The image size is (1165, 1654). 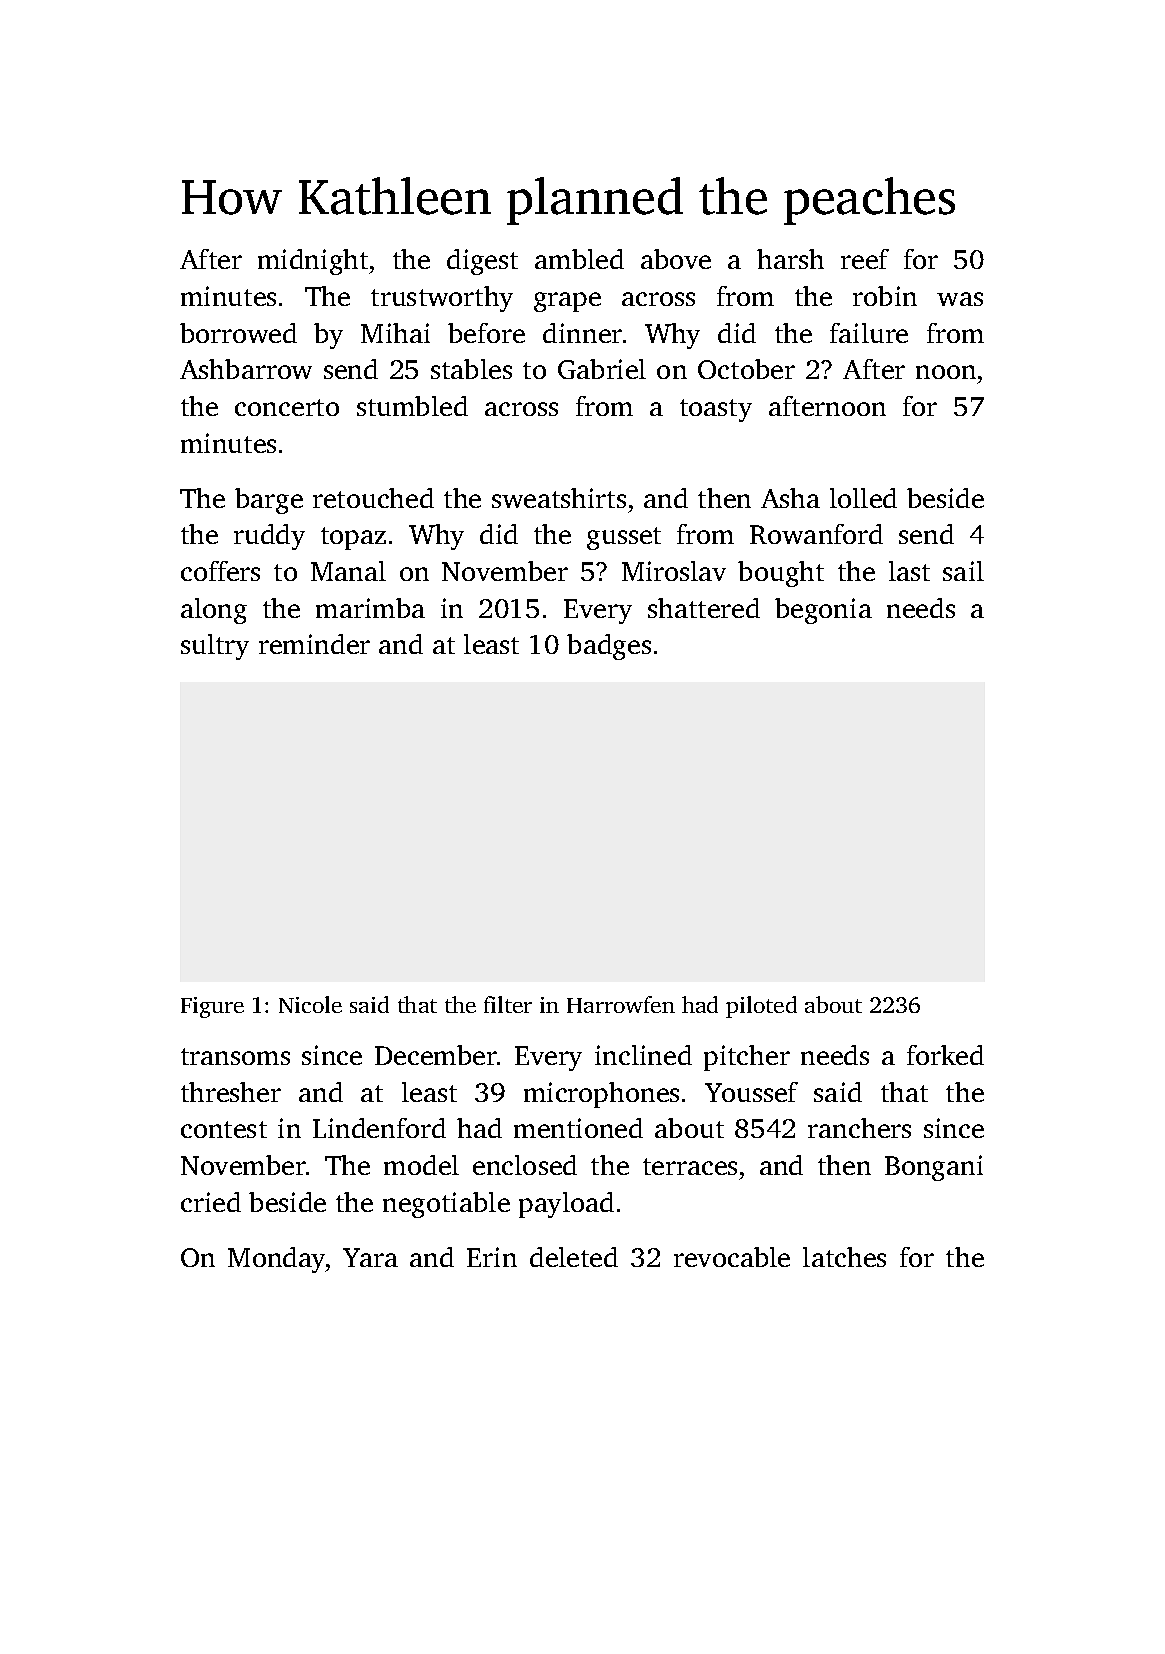 I want to click on reef, so click(x=865, y=259).
